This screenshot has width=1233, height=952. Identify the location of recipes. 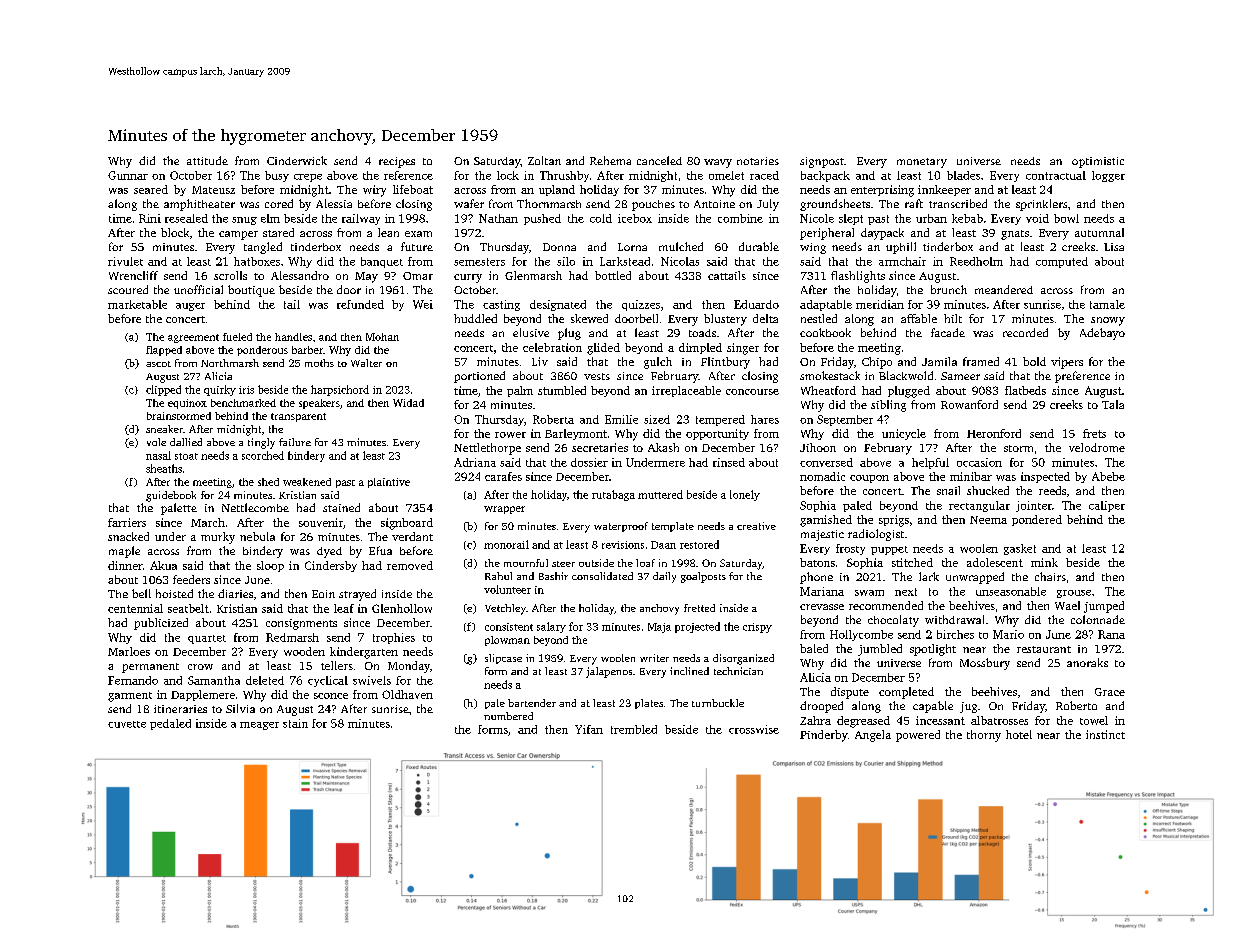
(397, 162).
